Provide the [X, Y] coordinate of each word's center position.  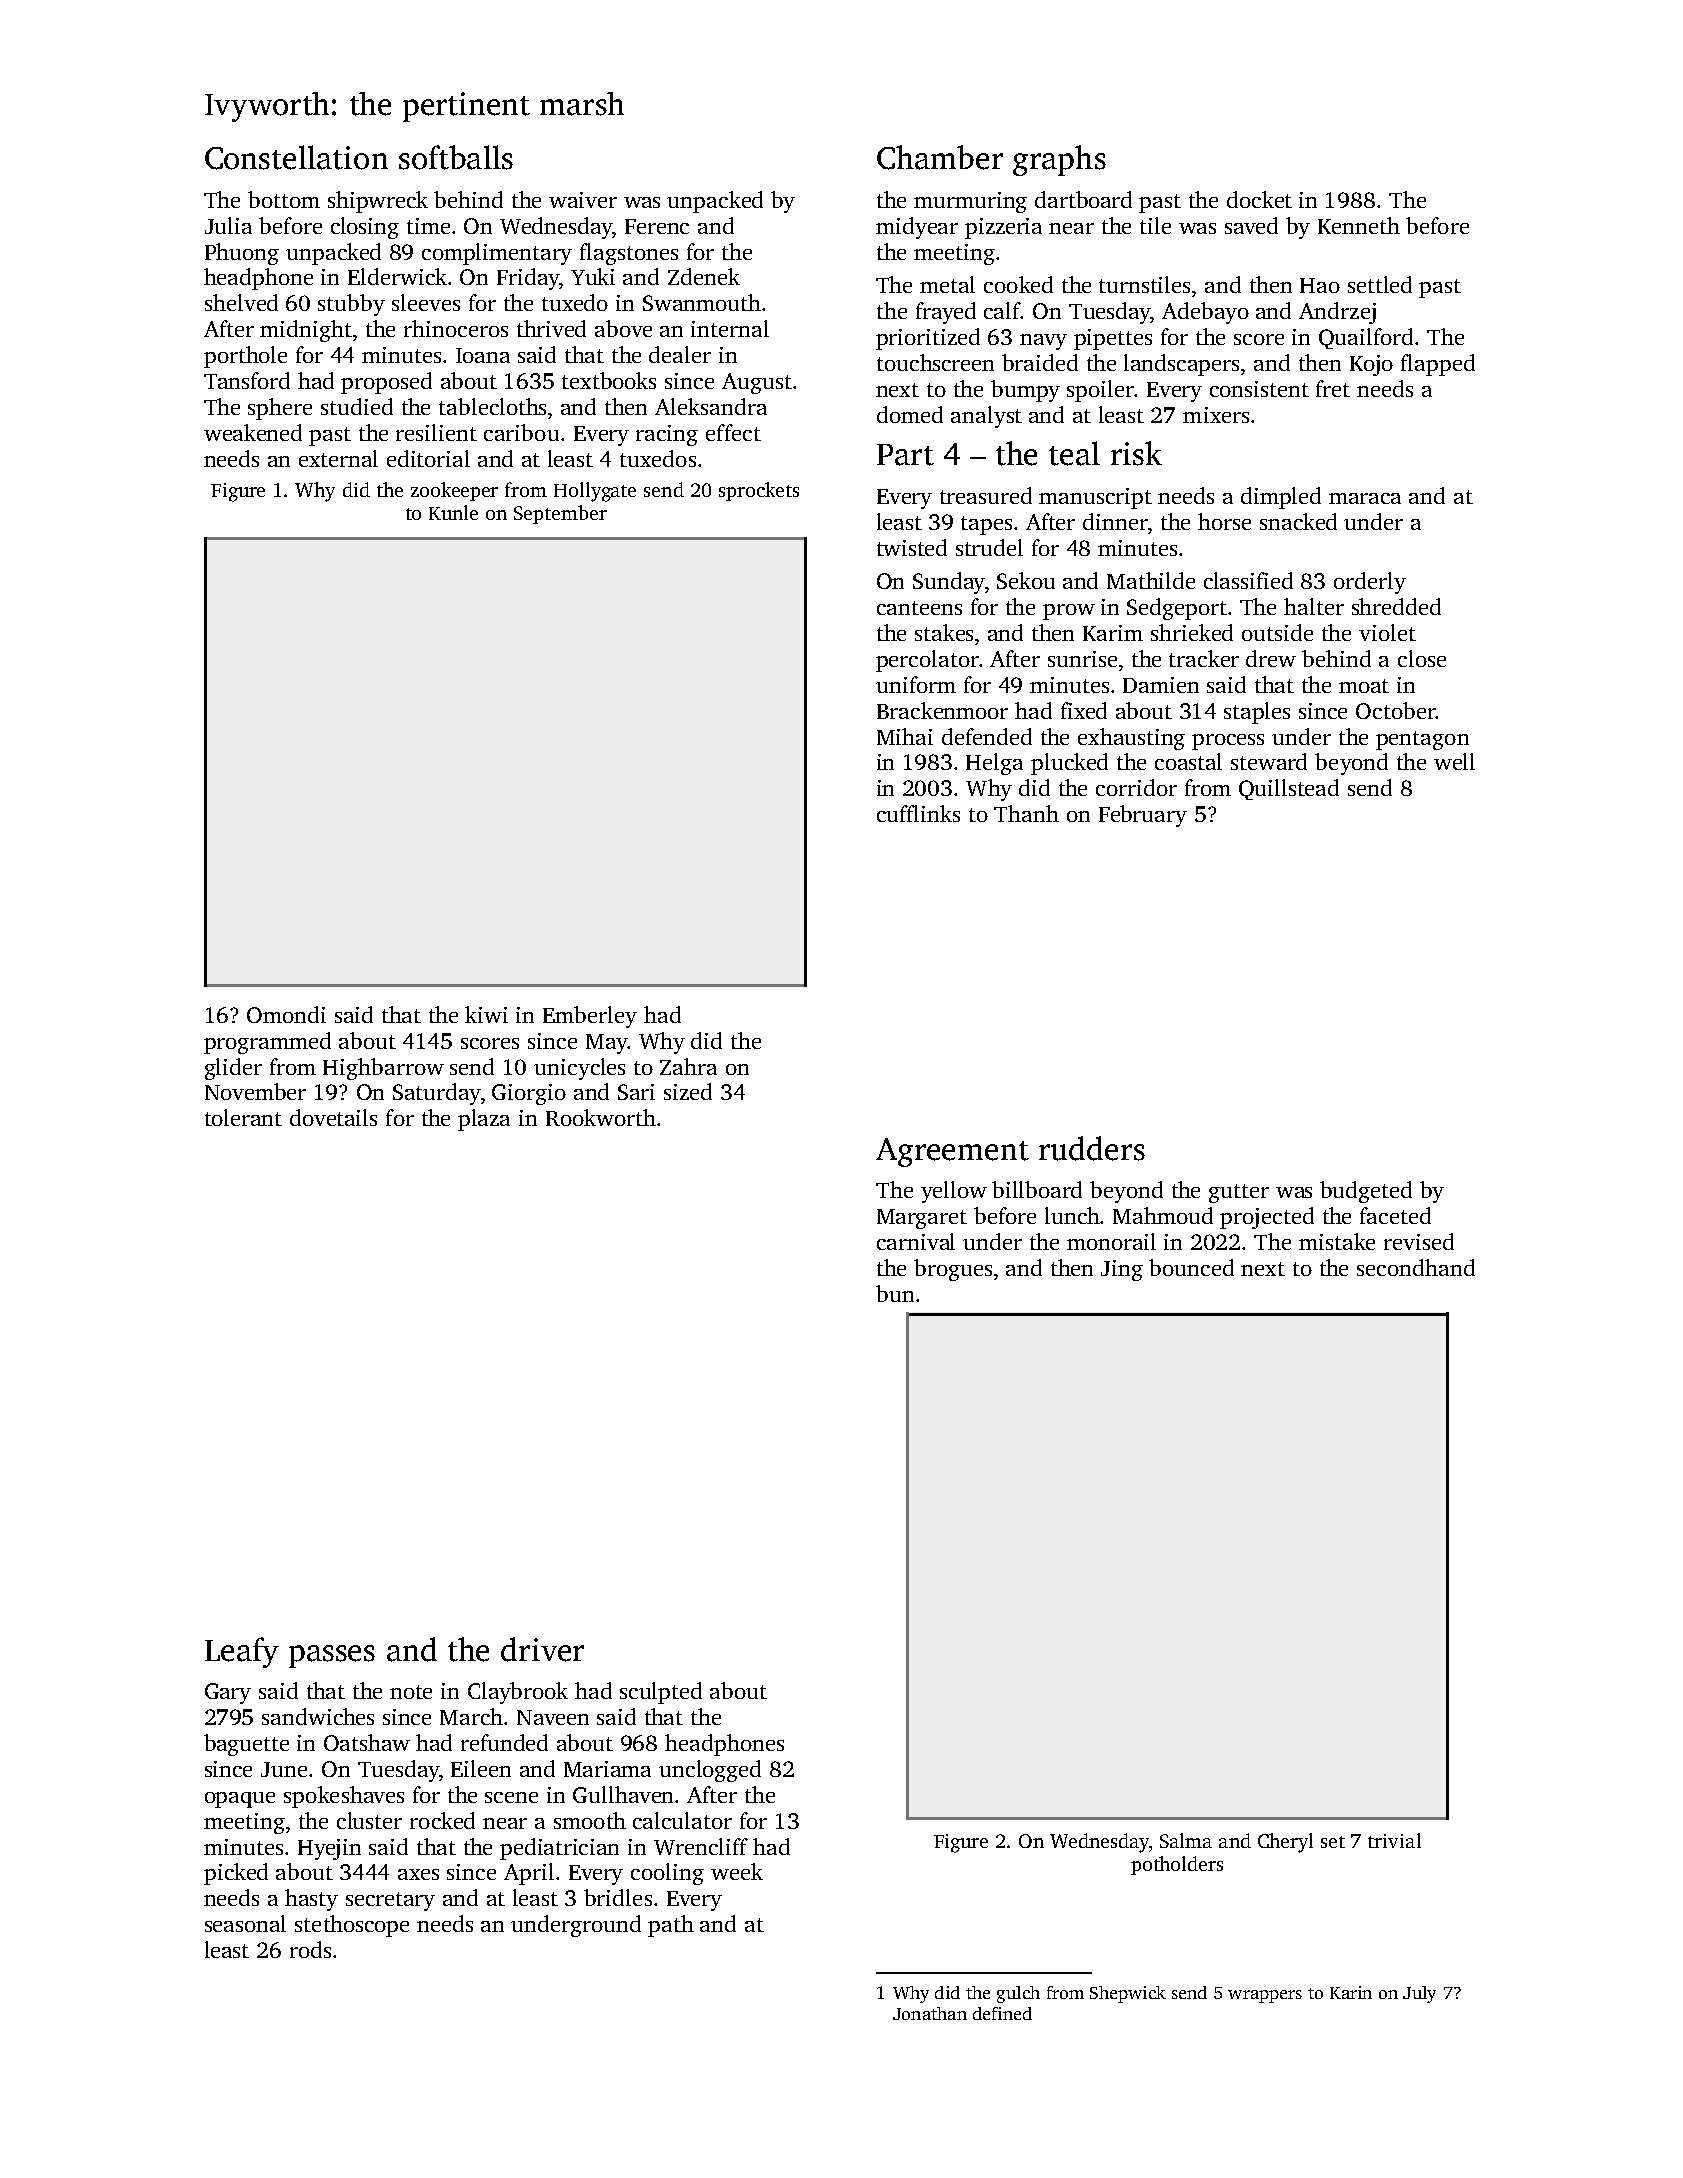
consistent [1259, 389]
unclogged [710, 1771]
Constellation [296, 157]
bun [895, 1293]
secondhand [1416, 1267]
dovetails [333, 1117]
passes [332, 1656]
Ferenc [657, 226]
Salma [1186, 1840]
